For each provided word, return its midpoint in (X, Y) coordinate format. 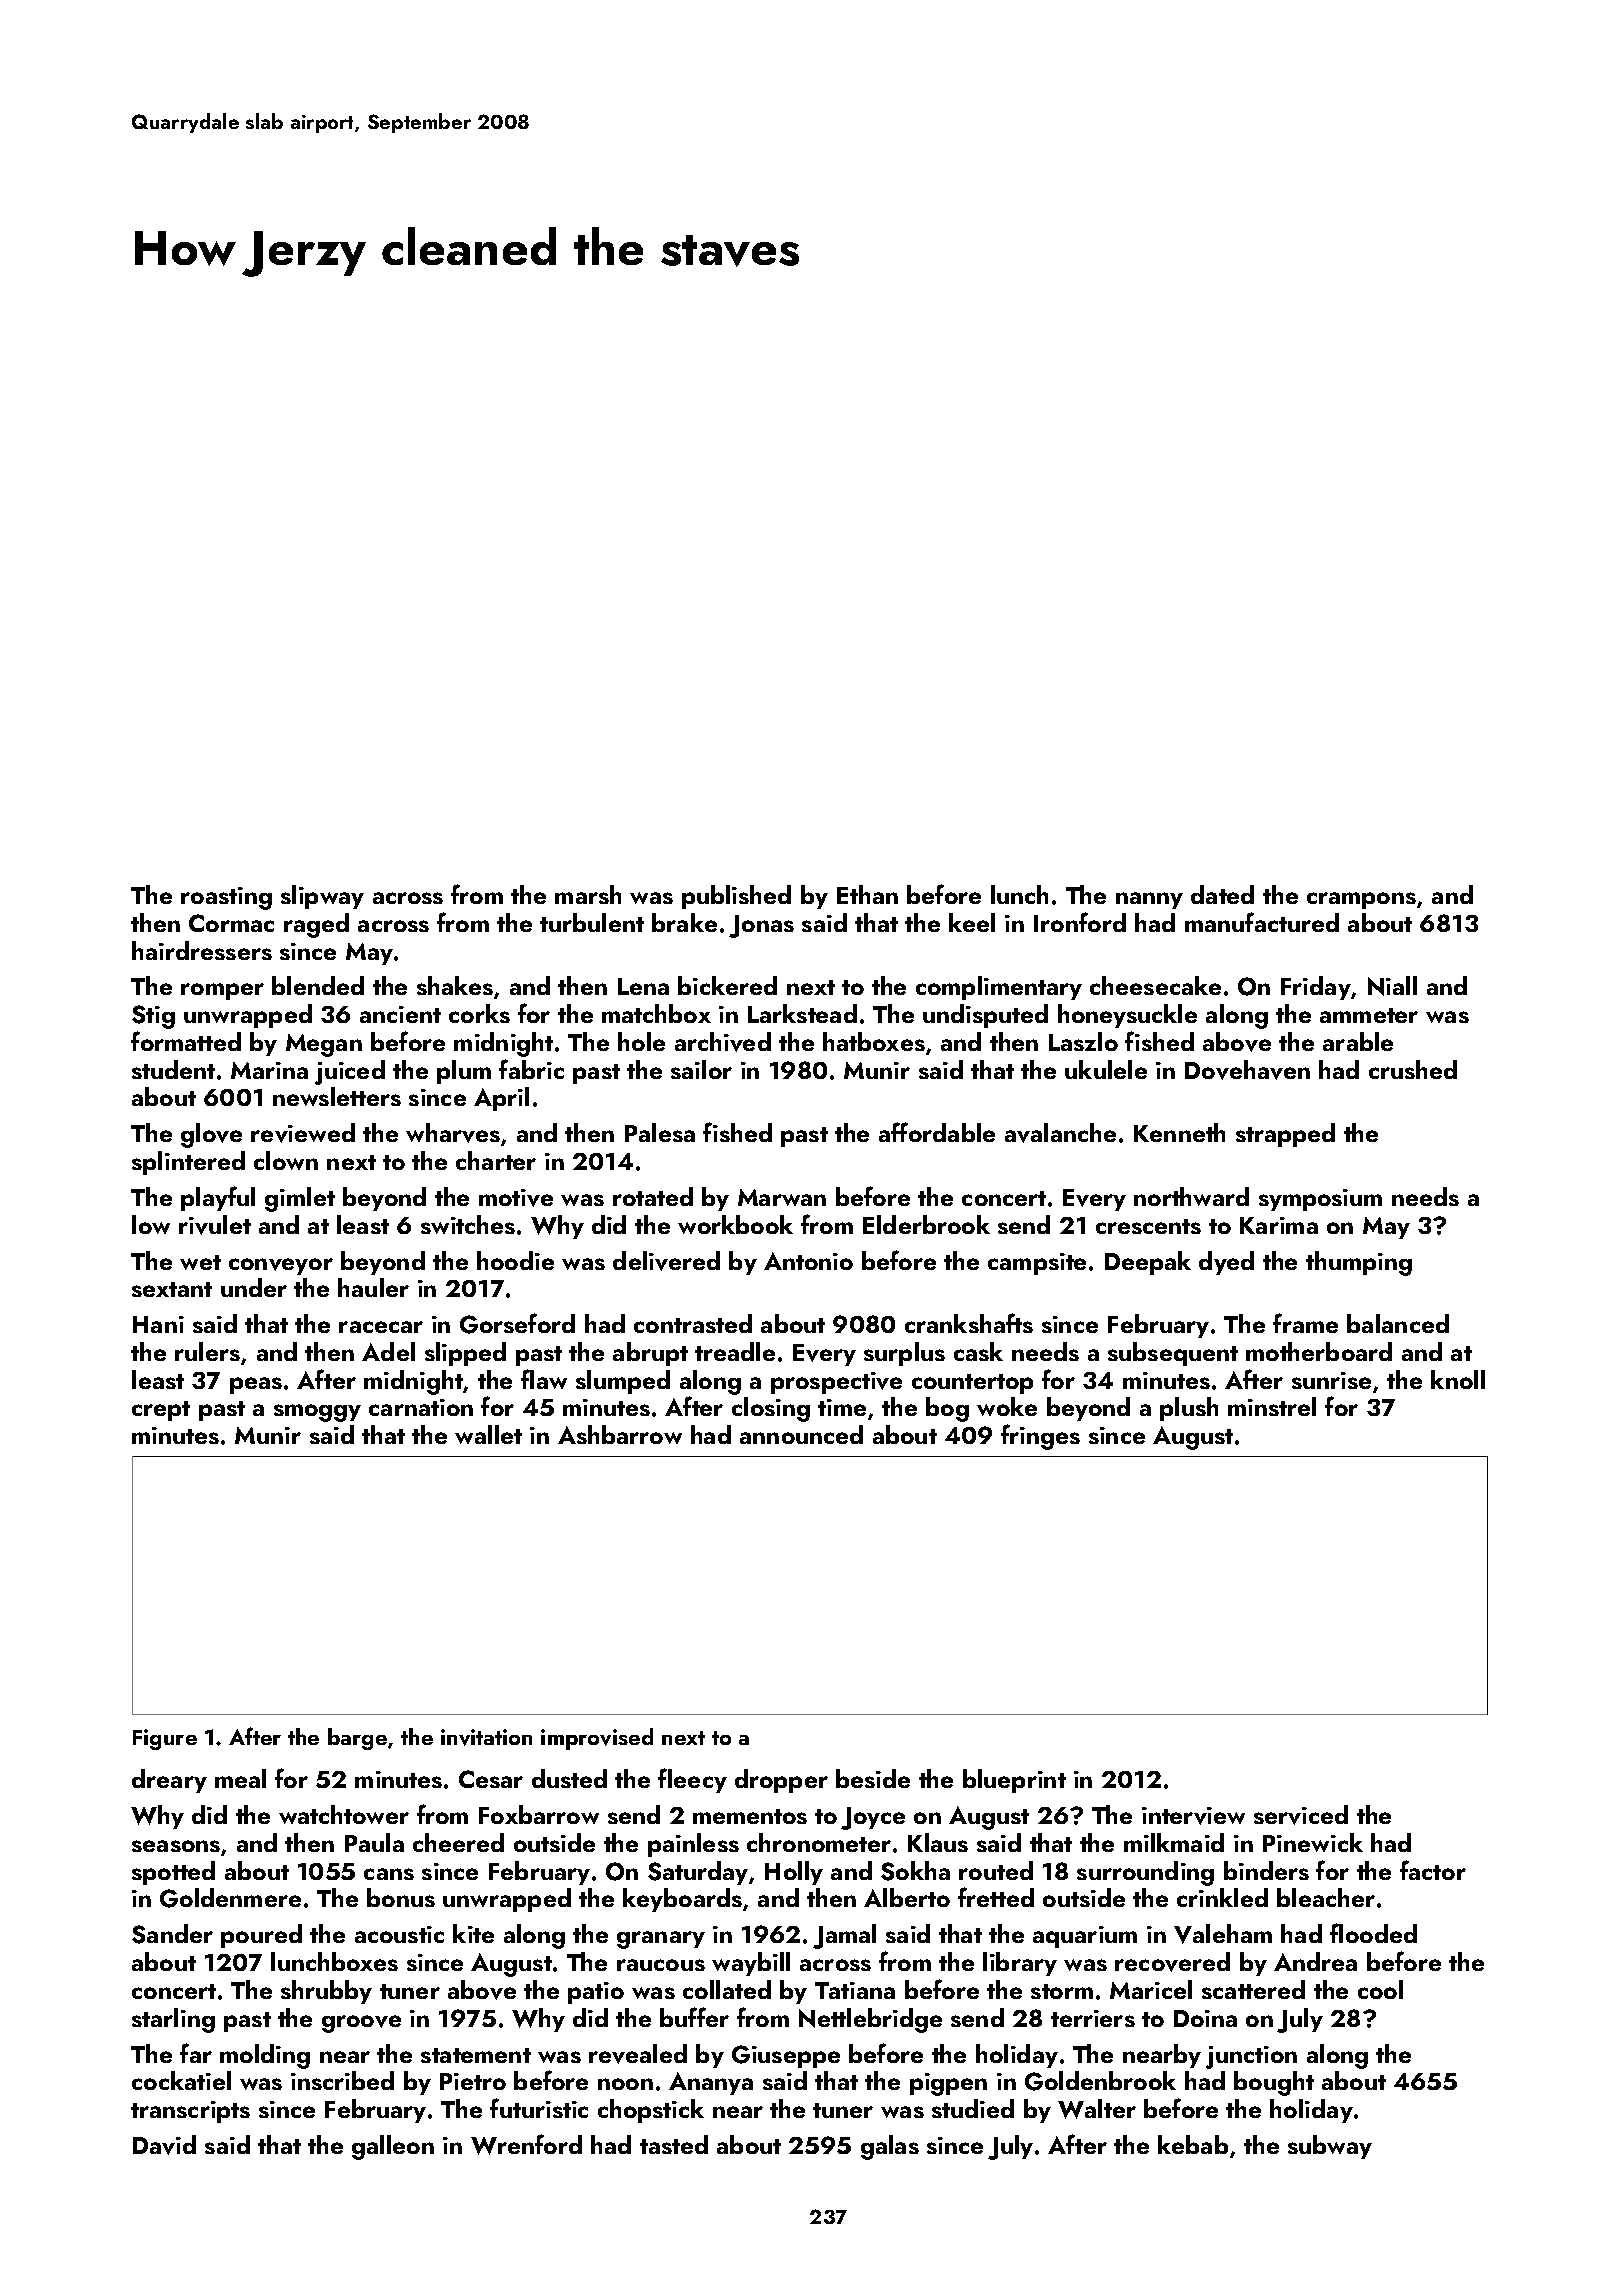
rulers (207, 1351)
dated (1222, 894)
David (164, 2145)
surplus (904, 1354)
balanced (1398, 1323)
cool (1380, 1989)
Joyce (873, 1818)
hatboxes (874, 1041)
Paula (374, 1842)
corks (479, 1013)
